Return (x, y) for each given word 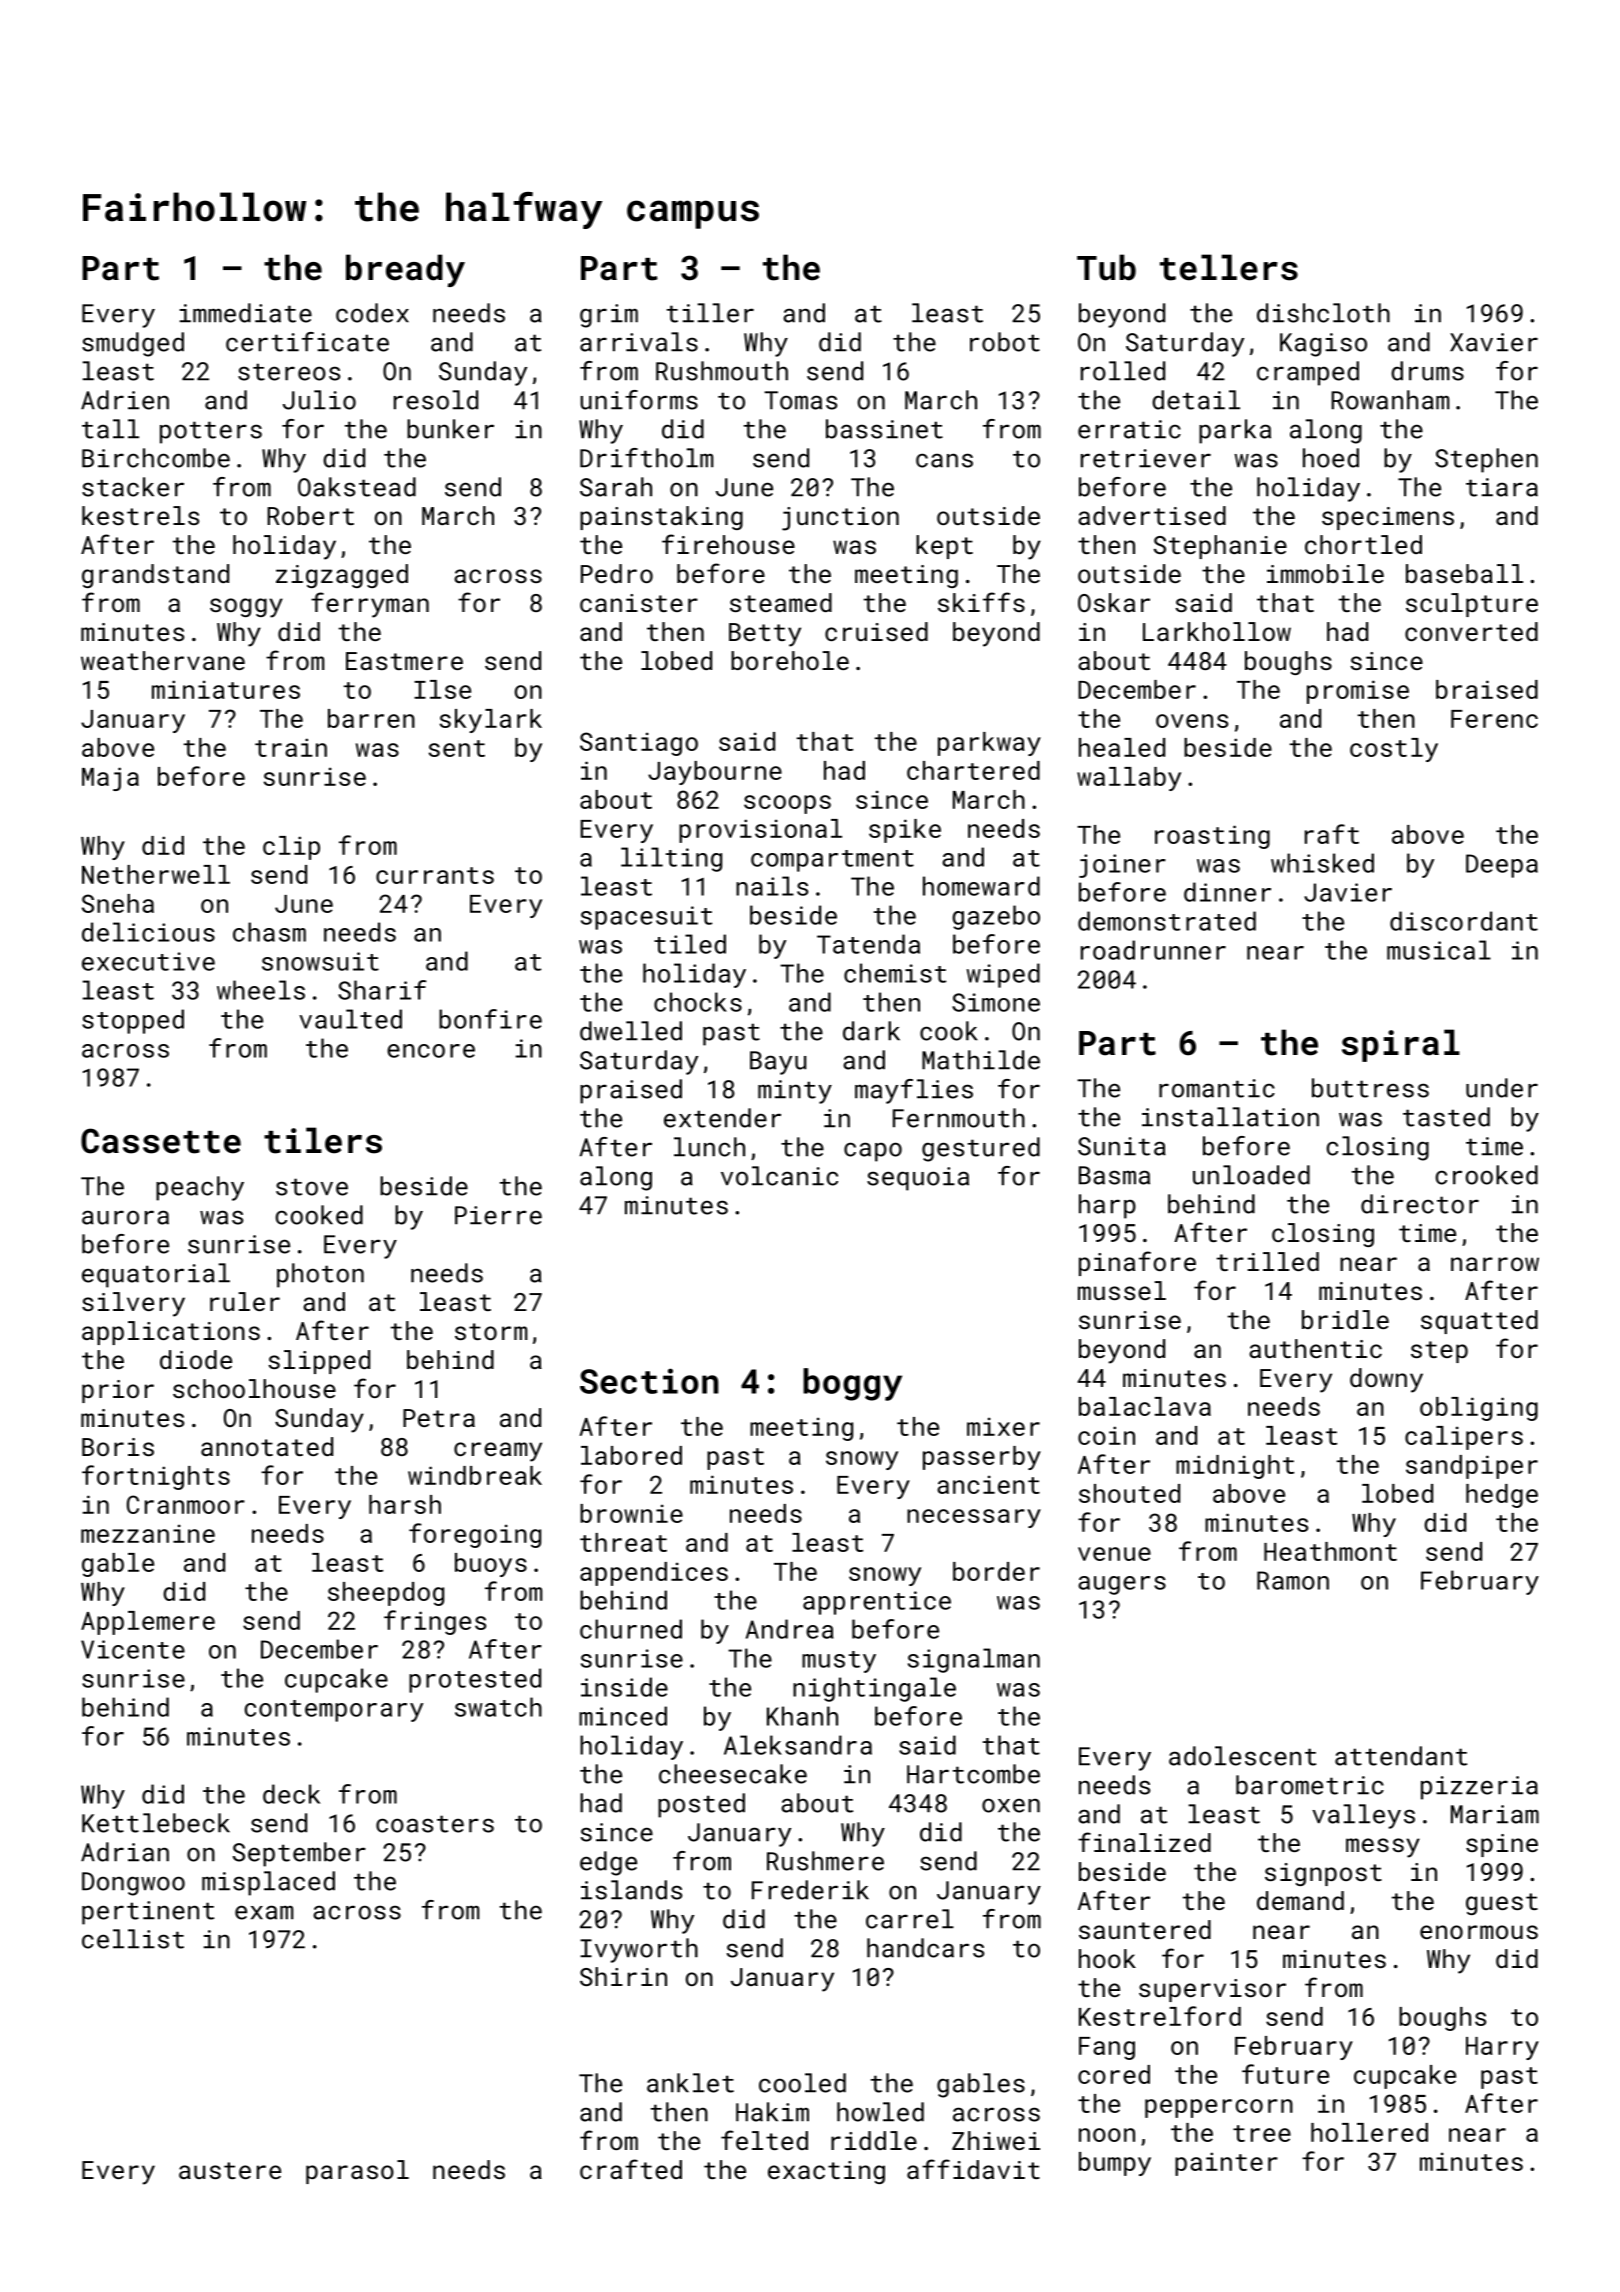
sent (457, 748)
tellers (1229, 267)
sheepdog (386, 1594)
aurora (125, 1217)
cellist (133, 1939)
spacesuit (646, 918)
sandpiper (1472, 1467)
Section (649, 1381)
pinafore (1137, 1263)
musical (1439, 950)
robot (1005, 342)
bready (405, 270)
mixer (1003, 1426)
